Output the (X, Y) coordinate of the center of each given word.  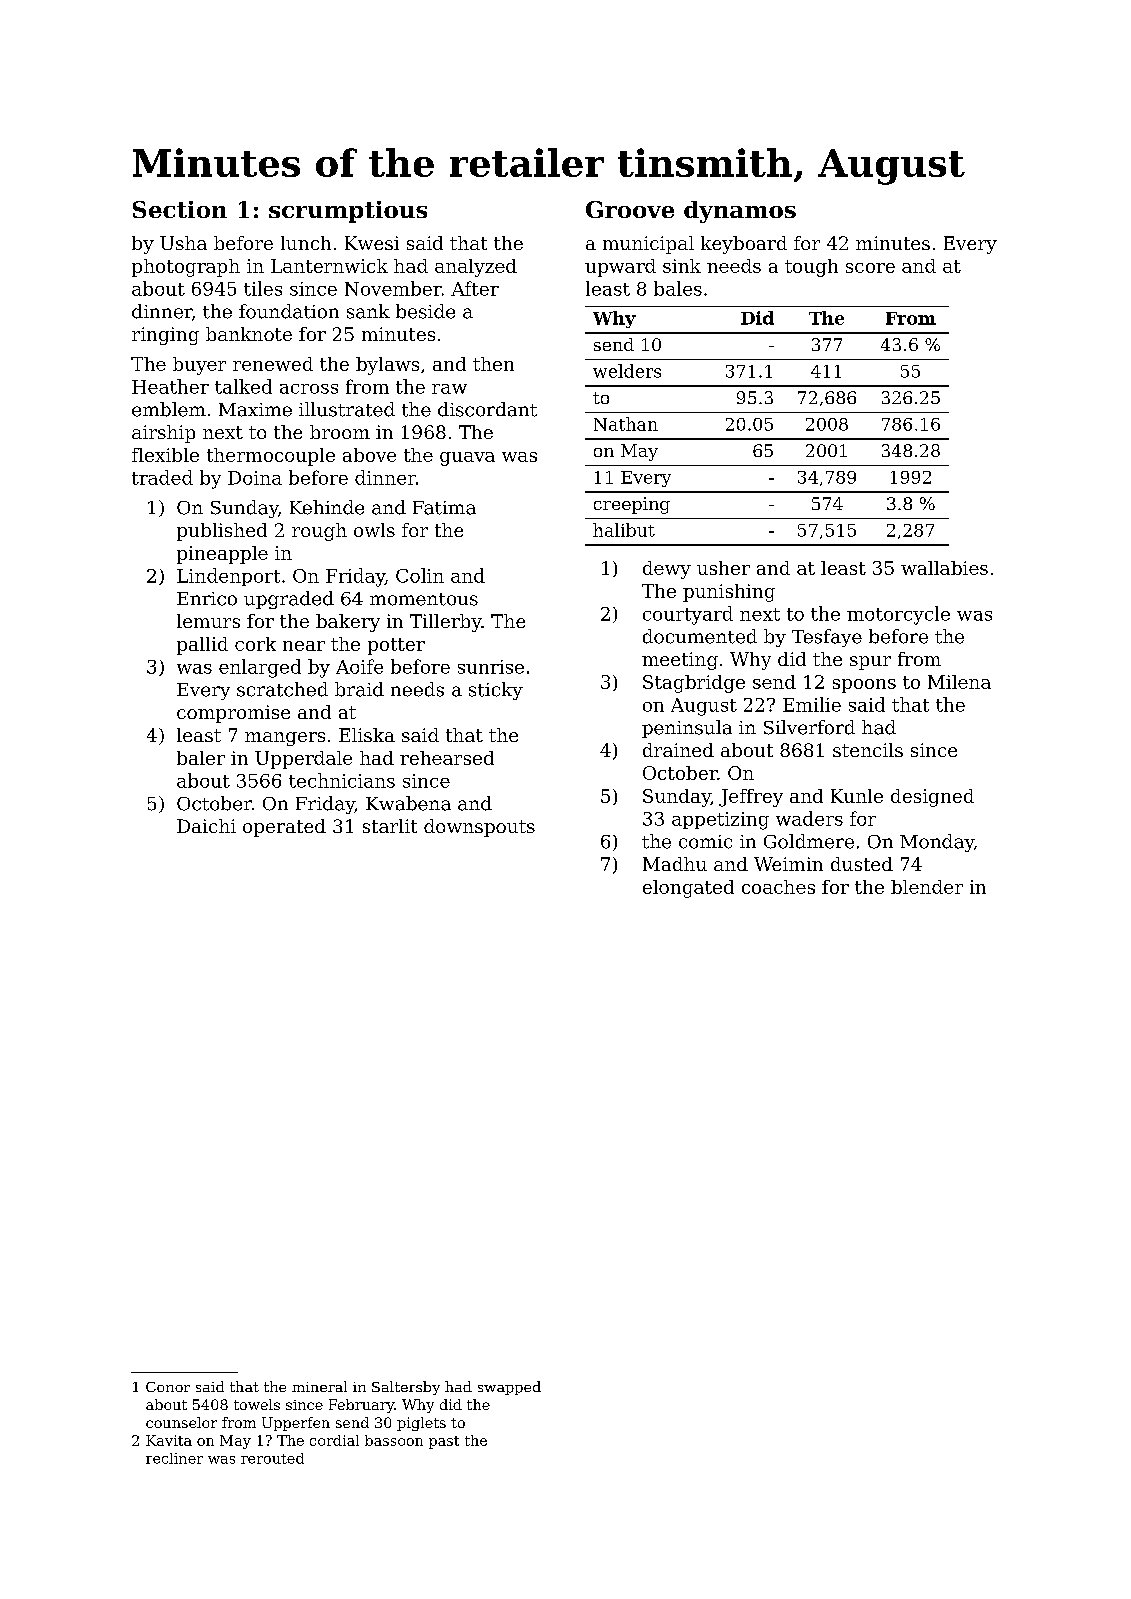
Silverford (809, 727)
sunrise (491, 667)
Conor (168, 1387)
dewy (667, 570)
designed (932, 798)
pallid (202, 646)
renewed (273, 364)
